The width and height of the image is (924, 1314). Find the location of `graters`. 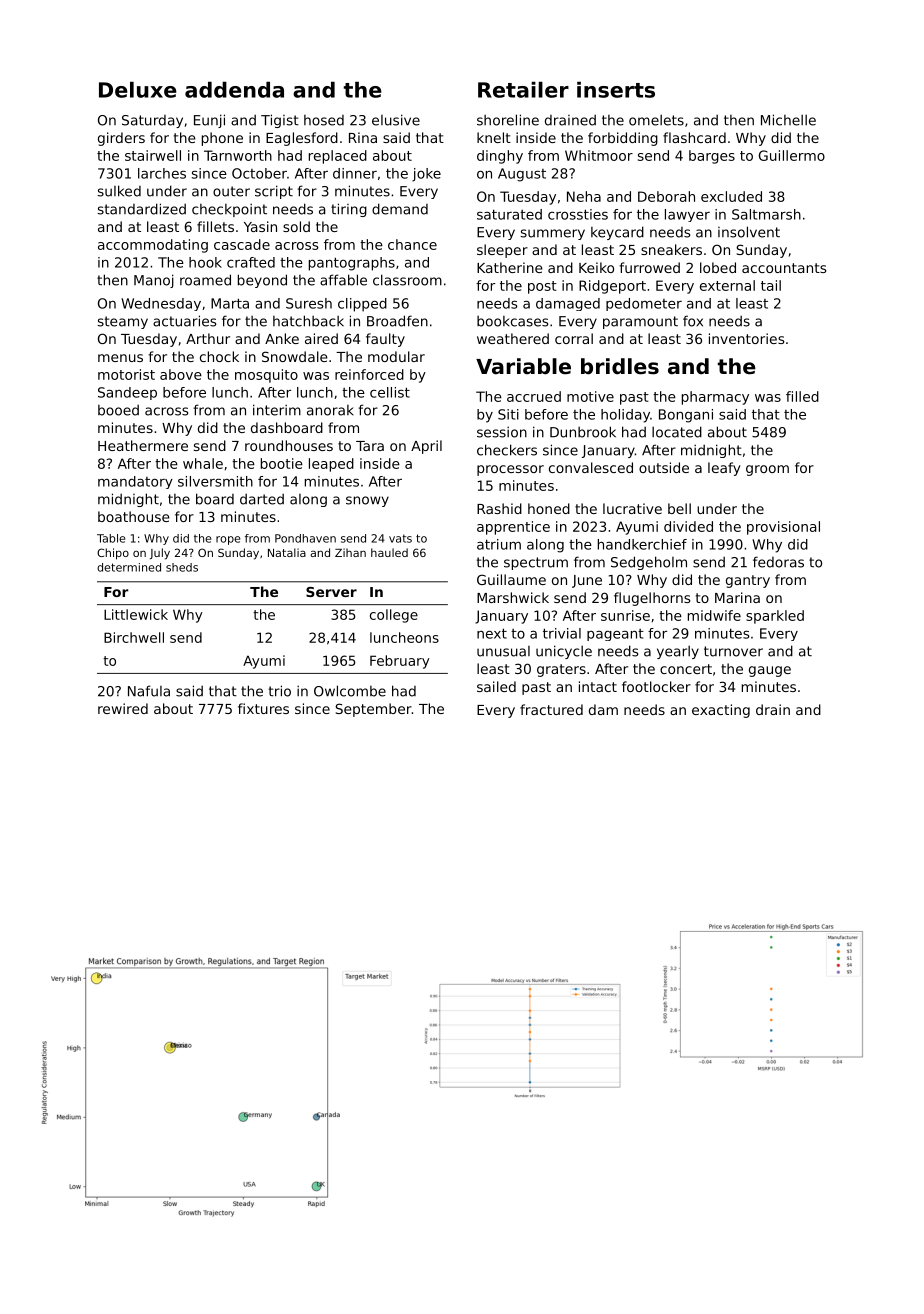

graters is located at coordinates (561, 670).
